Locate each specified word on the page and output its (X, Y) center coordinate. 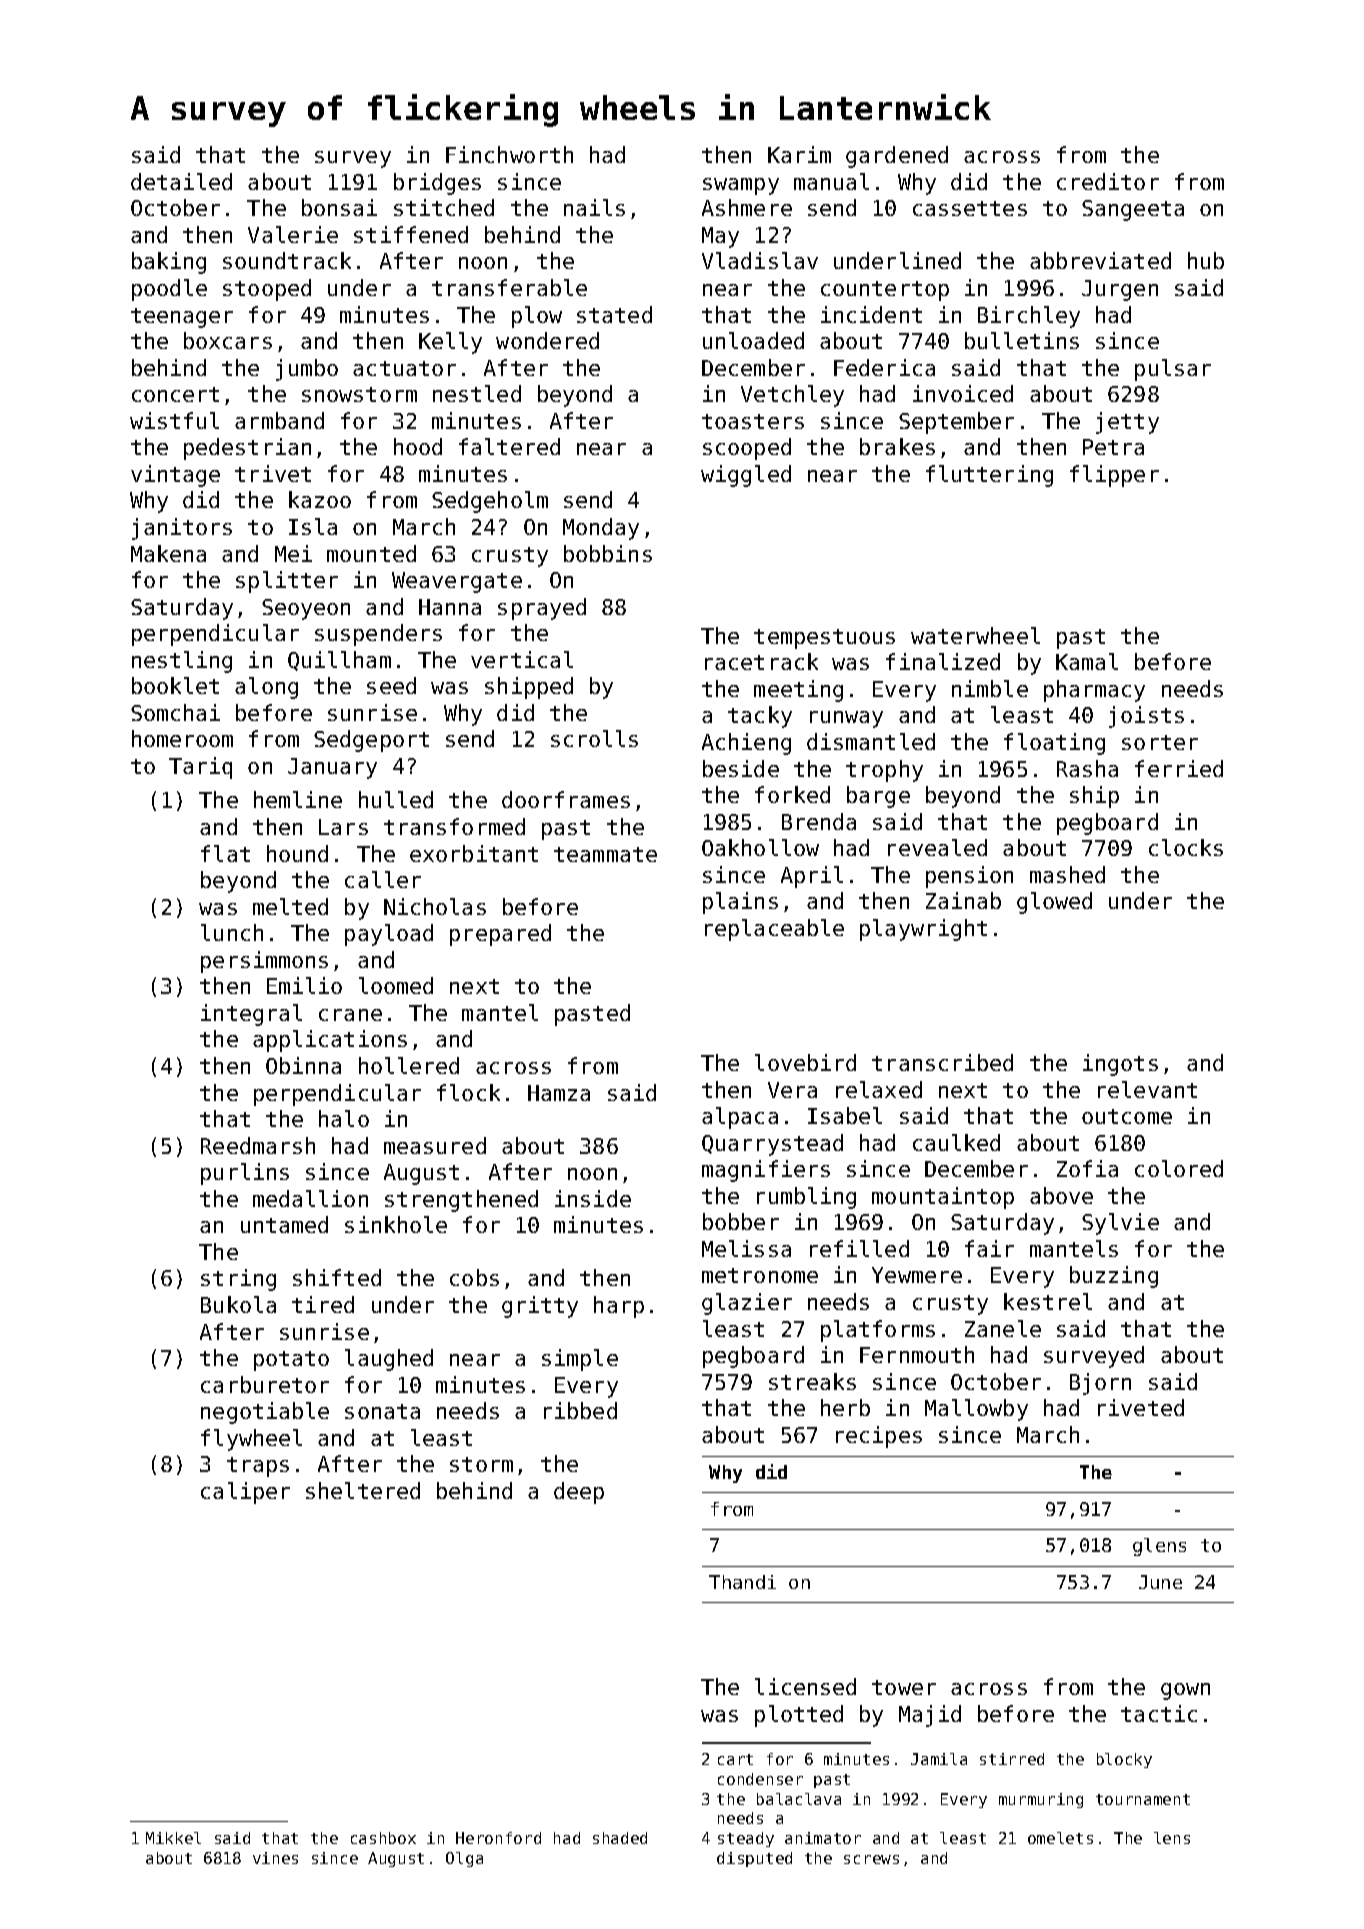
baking (169, 263)
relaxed (879, 1089)
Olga (464, 1859)
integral (251, 1015)
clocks (1186, 847)
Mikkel (173, 1838)
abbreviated (1100, 260)
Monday (601, 529)
